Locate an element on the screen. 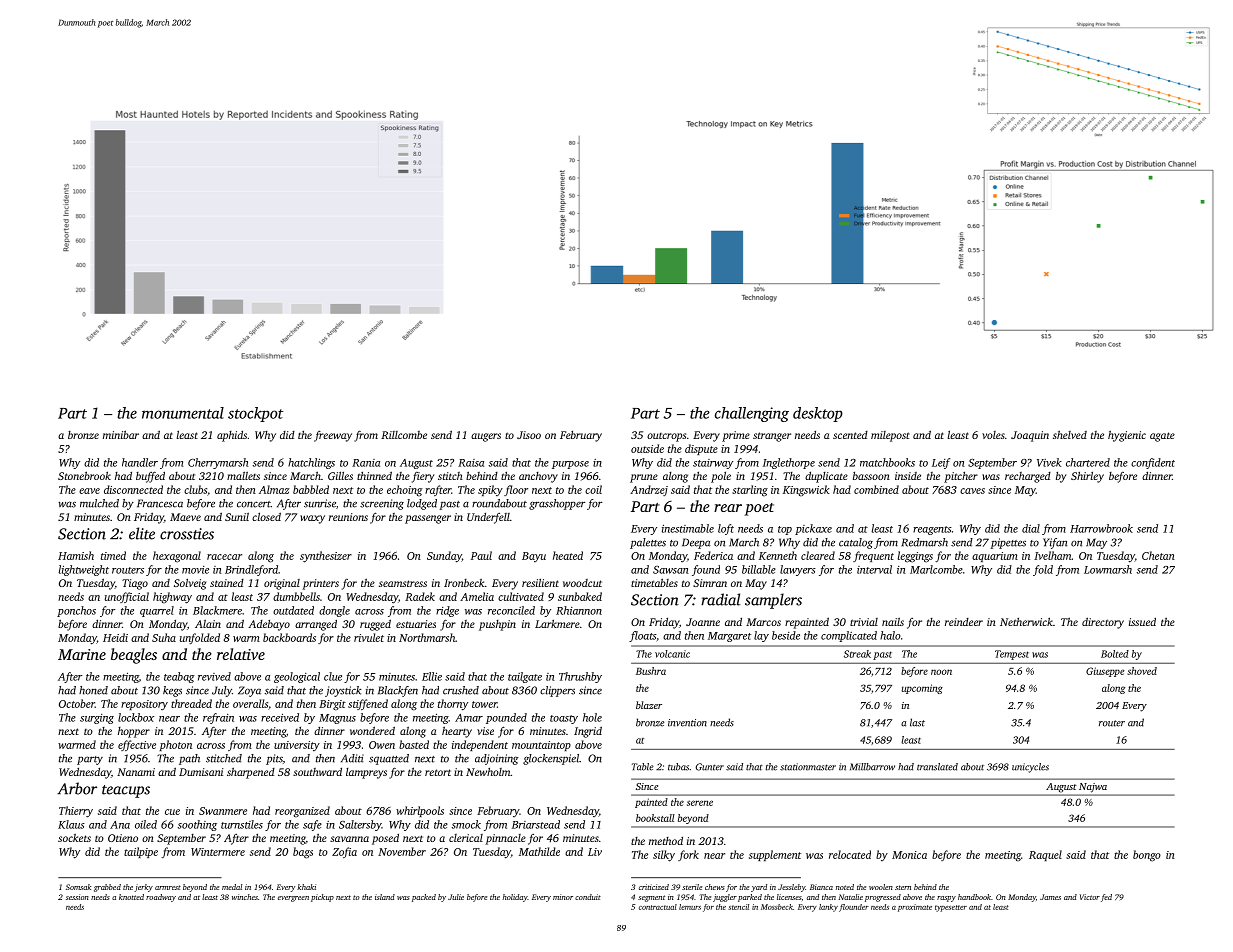 This screenshot has width=1233, height=952. shoved is located at coordinates (1142, 671).
